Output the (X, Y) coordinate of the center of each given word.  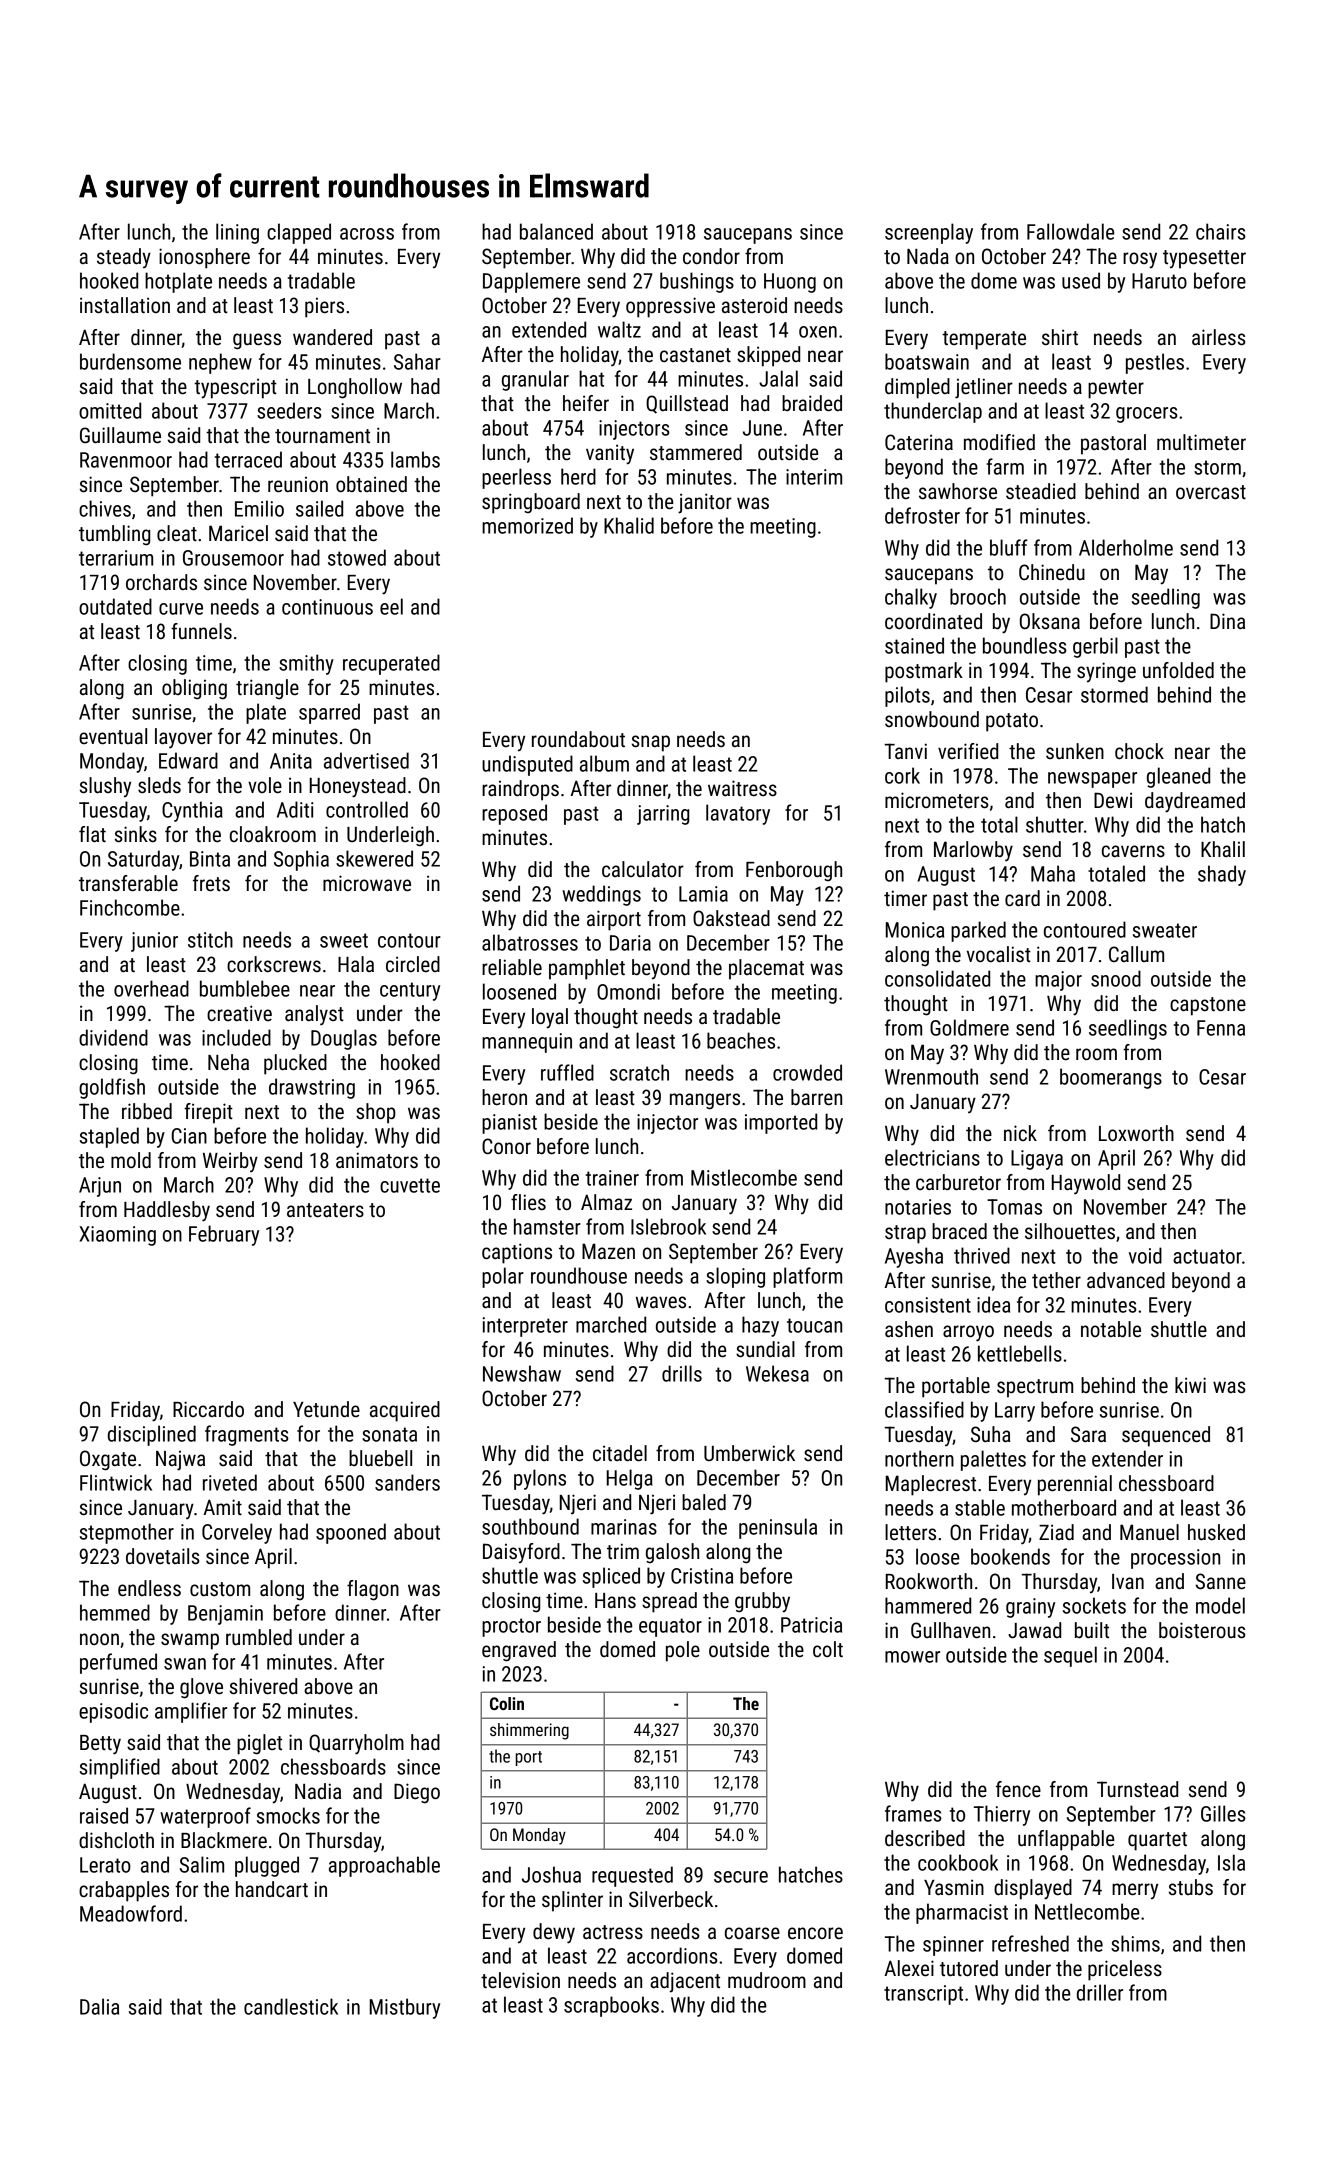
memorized (527, 525)
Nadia (318, 1791)
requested (632, 1876)
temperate (984, 340)
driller (1100, 1992)
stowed (357, 557)
